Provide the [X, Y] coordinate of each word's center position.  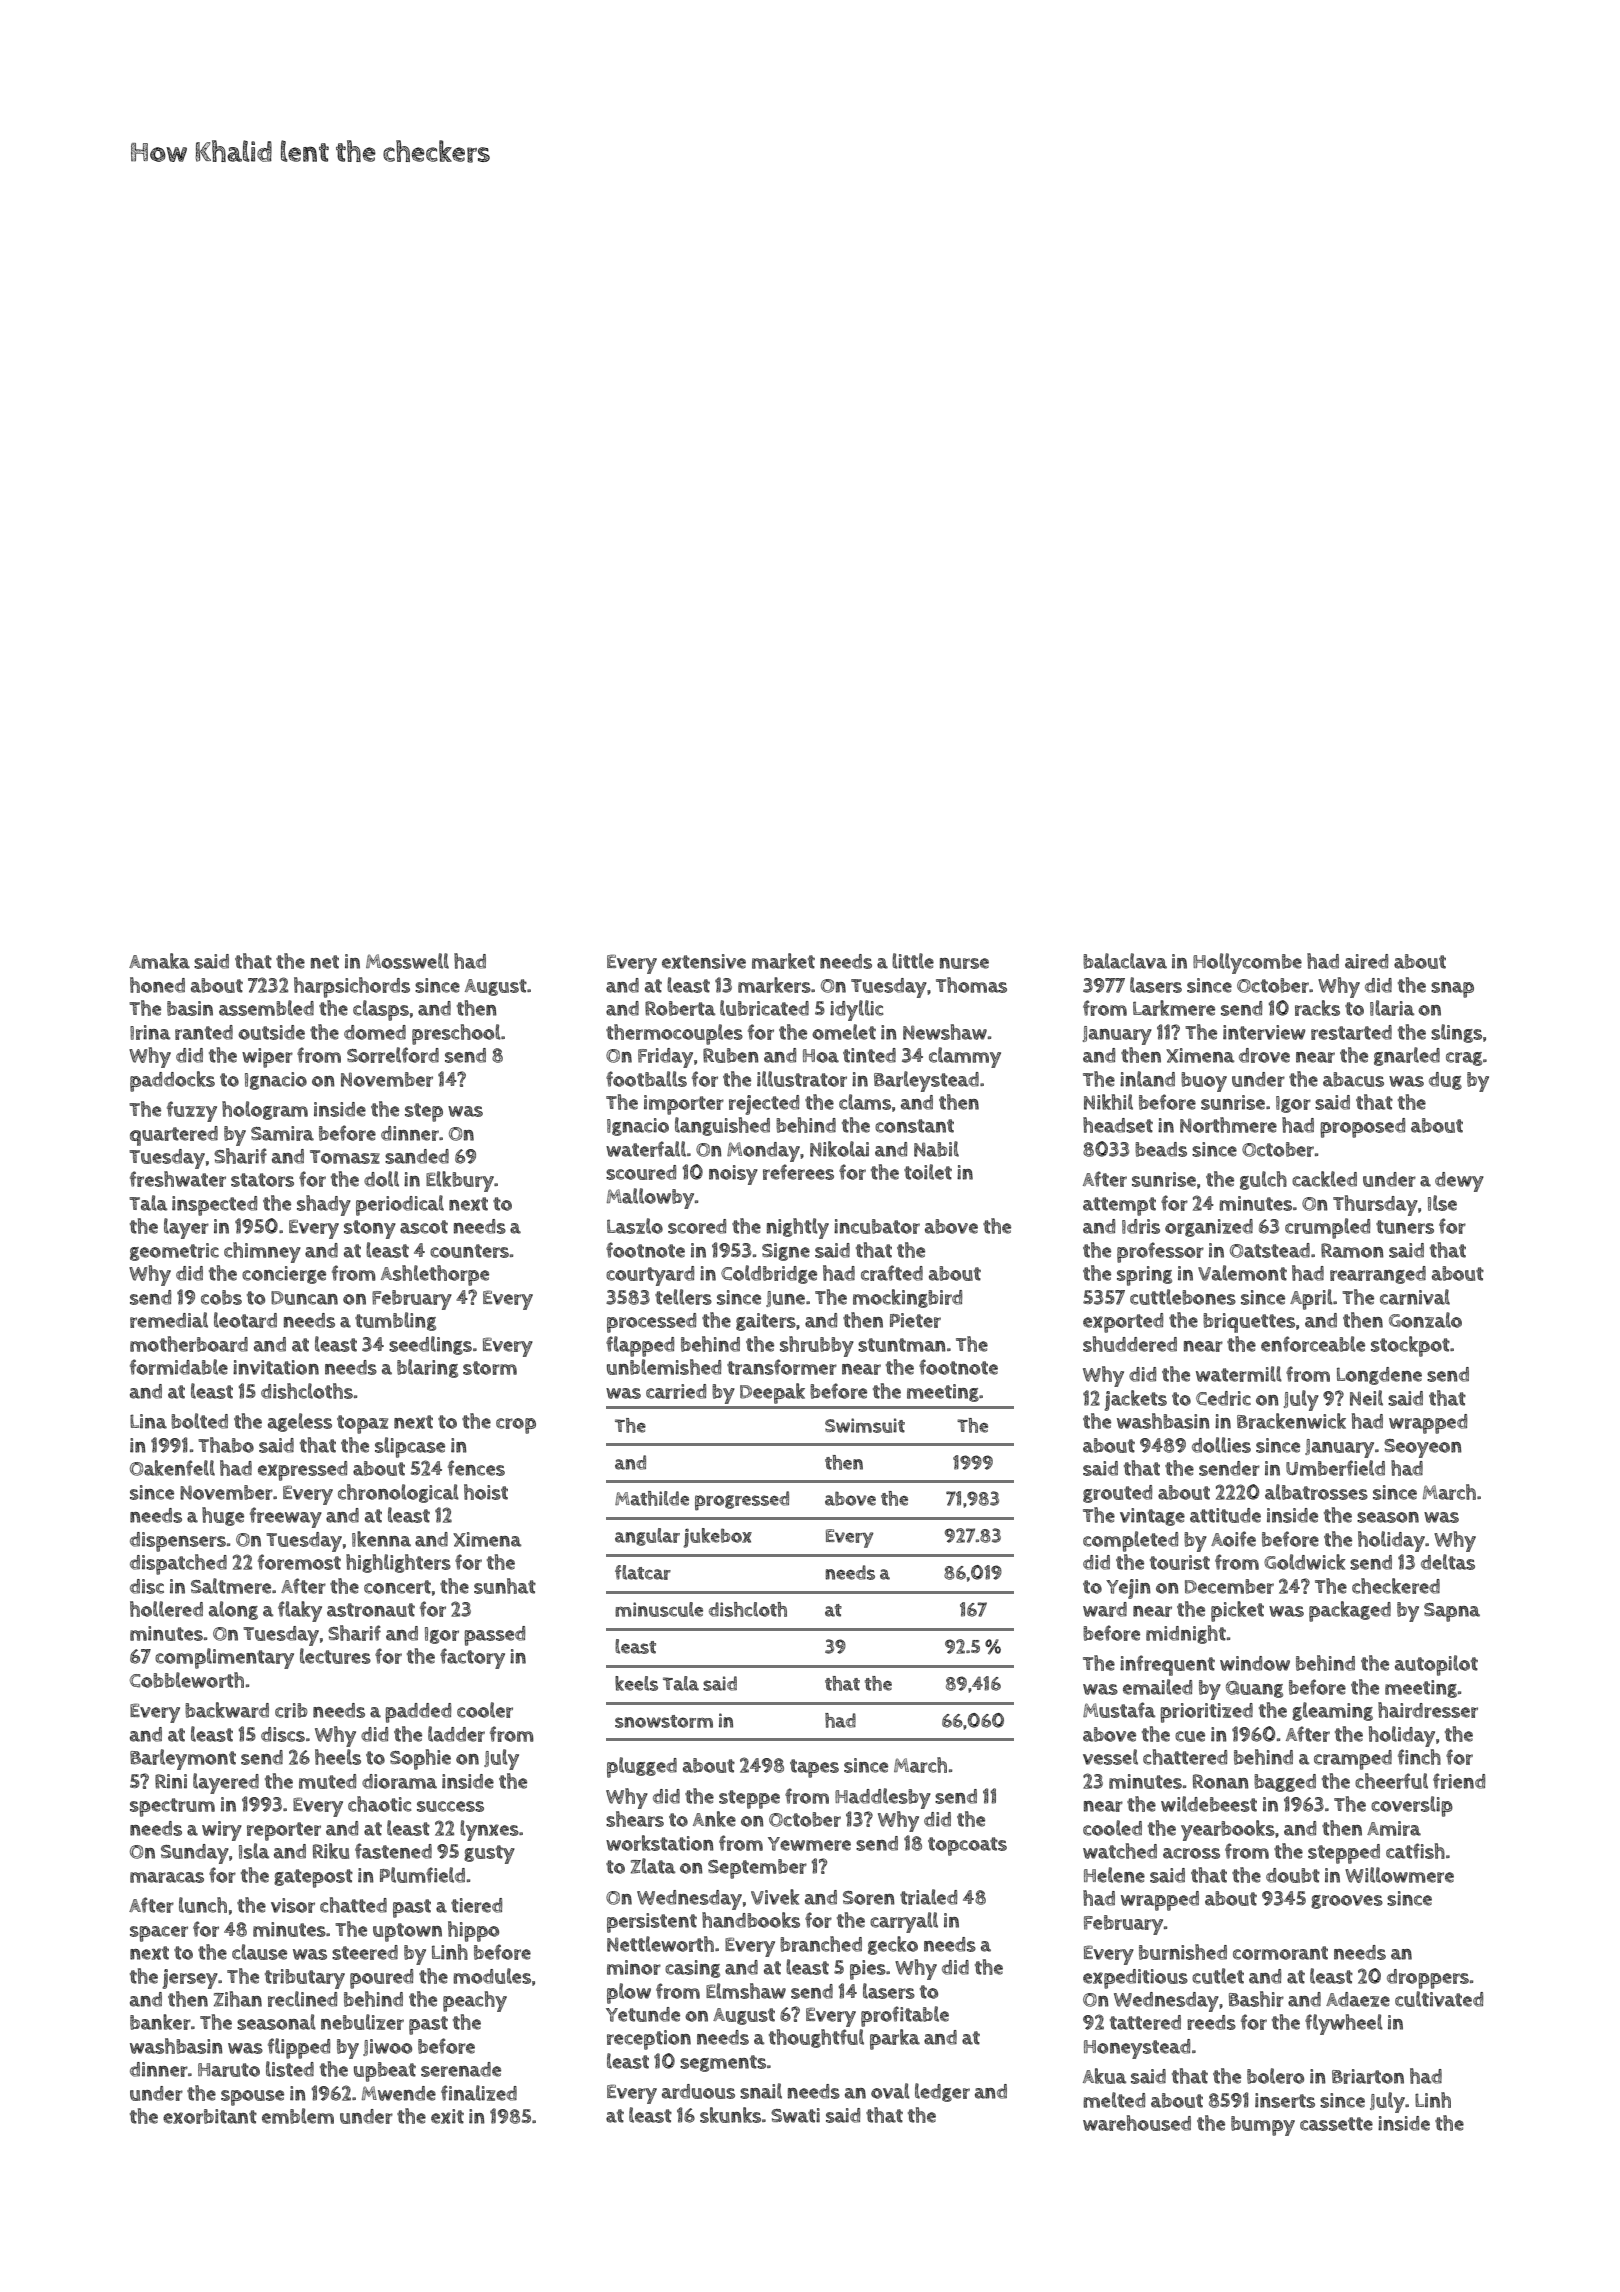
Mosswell [407, 961]
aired [1366, 961]
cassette [1336, 2124]
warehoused [1137, 2123]
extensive [704, 961]
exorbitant [210, 2116]
